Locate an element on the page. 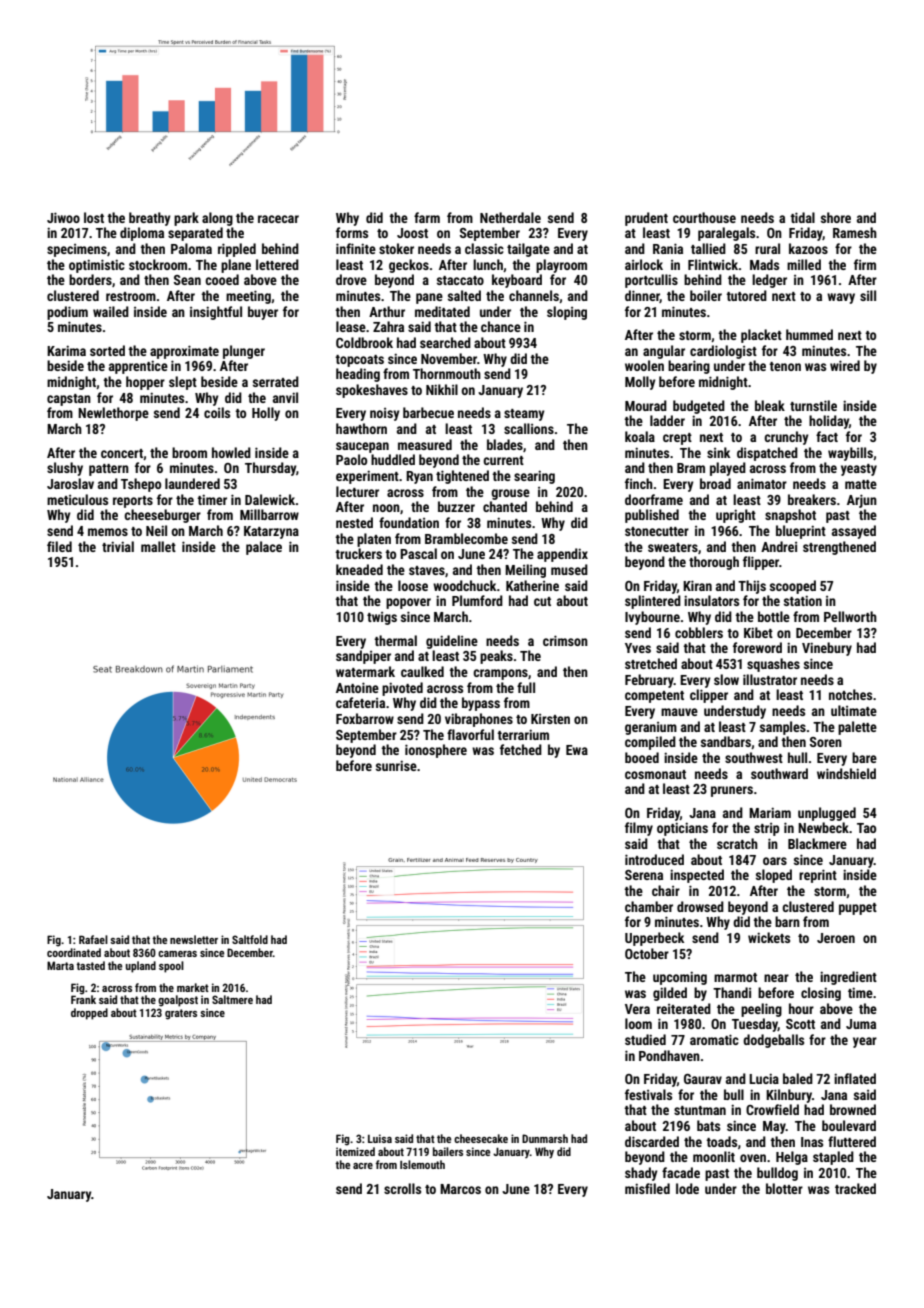 The width and height of the image is (924, 1308). barn is located at coordinates (787, 921).
